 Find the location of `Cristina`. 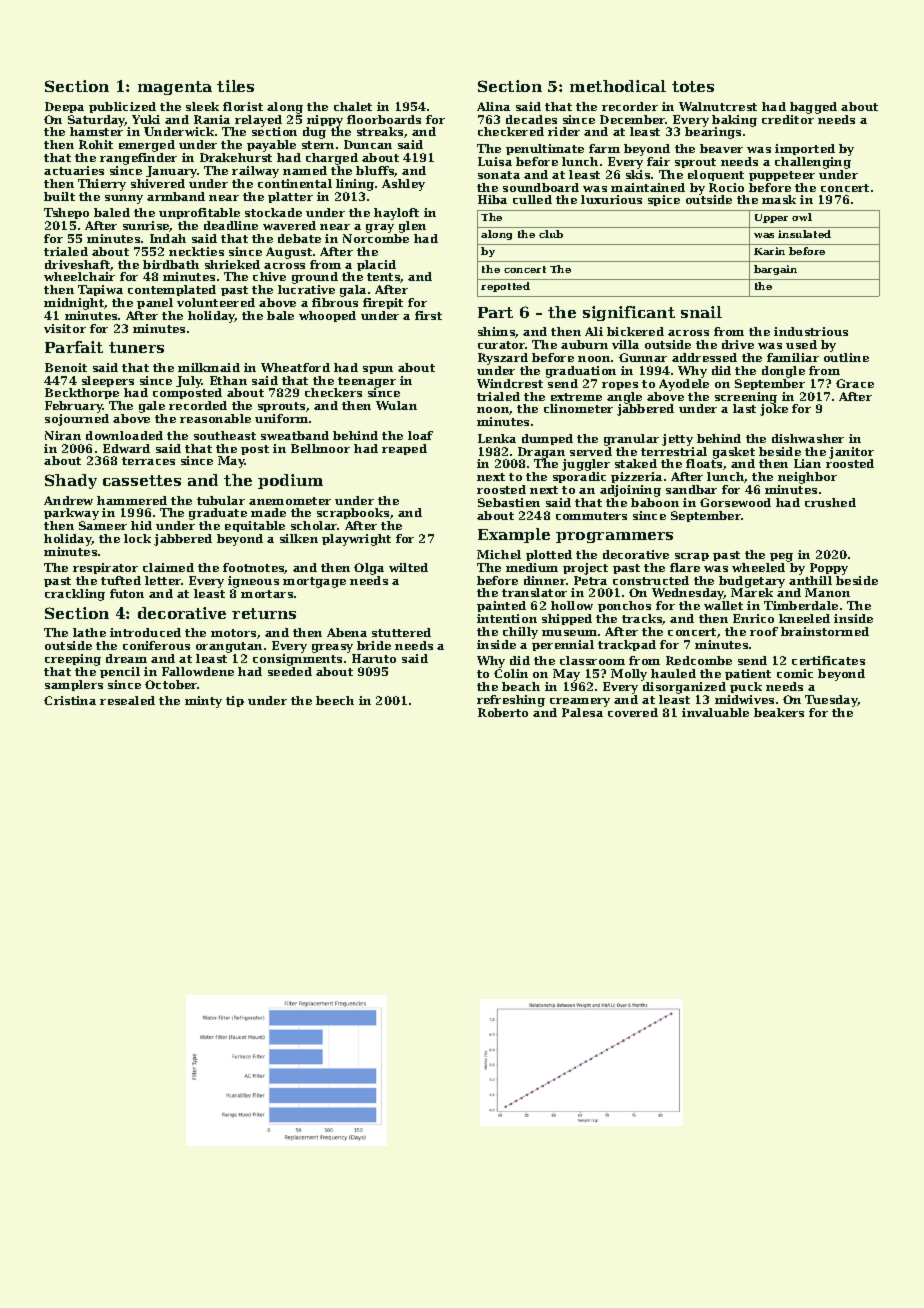

Cristina is located at coordinates (70, 700).
